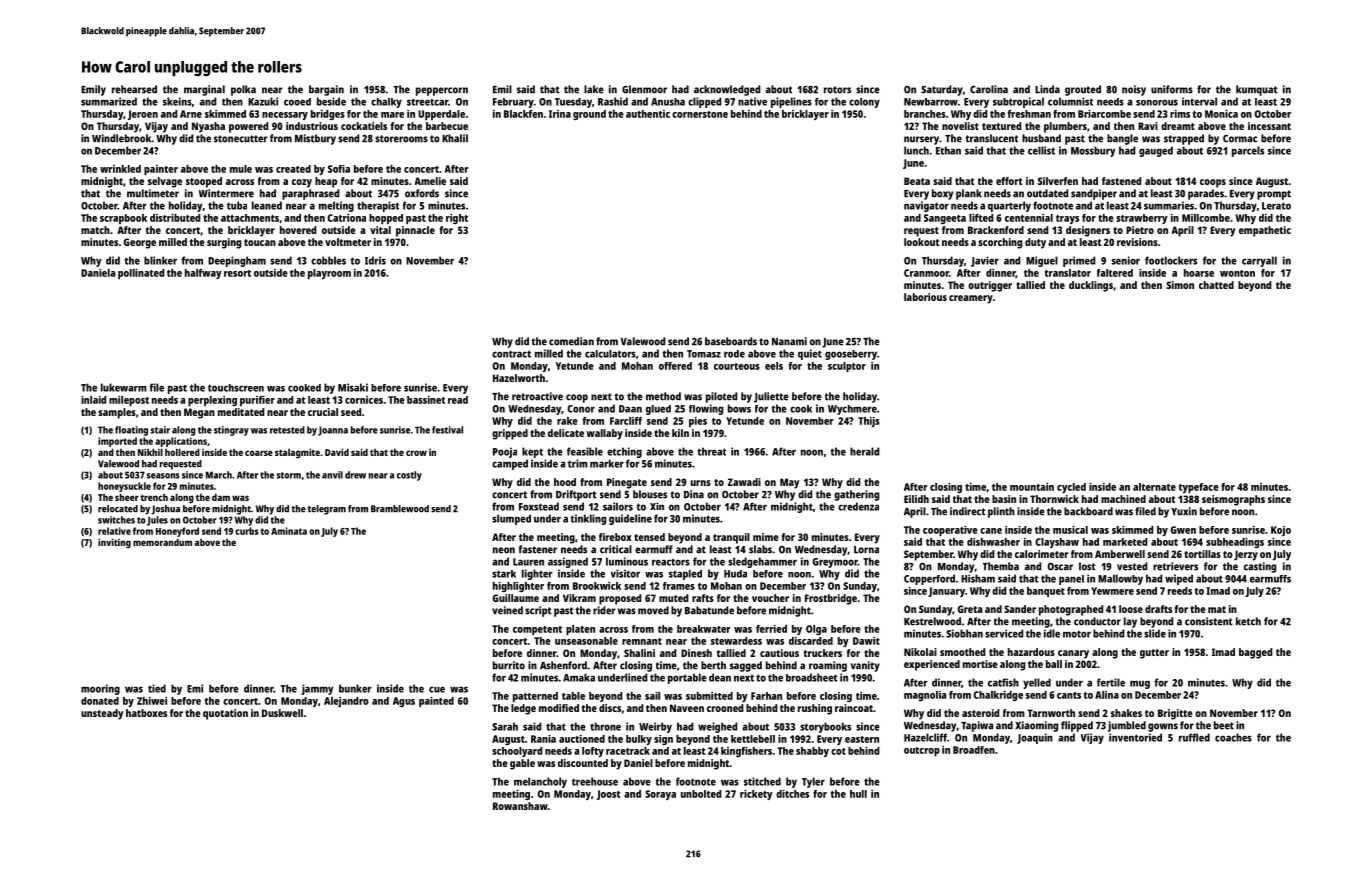  Describe the element at coordinates (831, 599) in the image. I see `Frostbridge` at that location.
